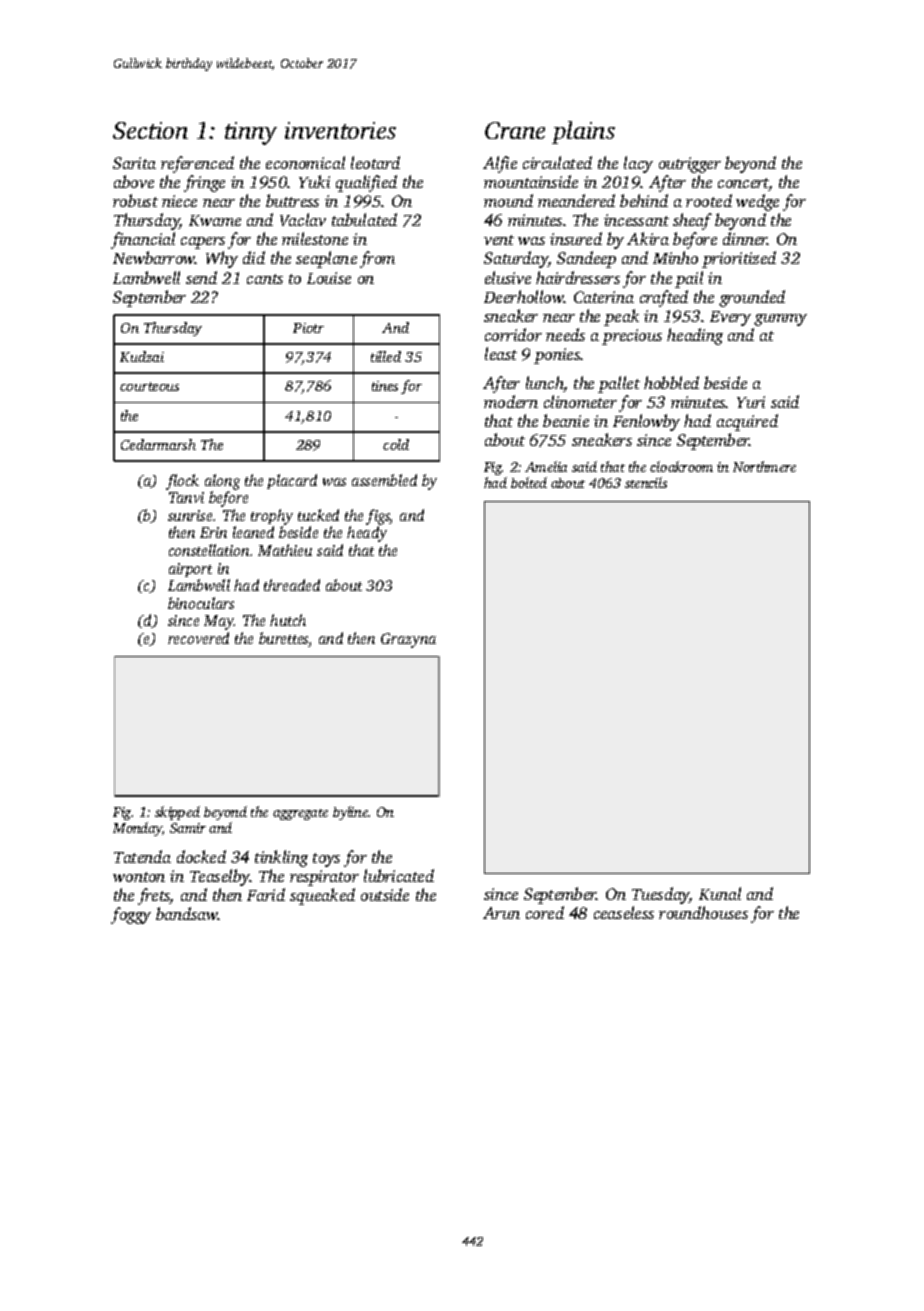 The width and height of the document is (924, 1311). What do you see at coordinates (198, 638) in the document?
I see `recovered` at bounding box center [198, 638].
